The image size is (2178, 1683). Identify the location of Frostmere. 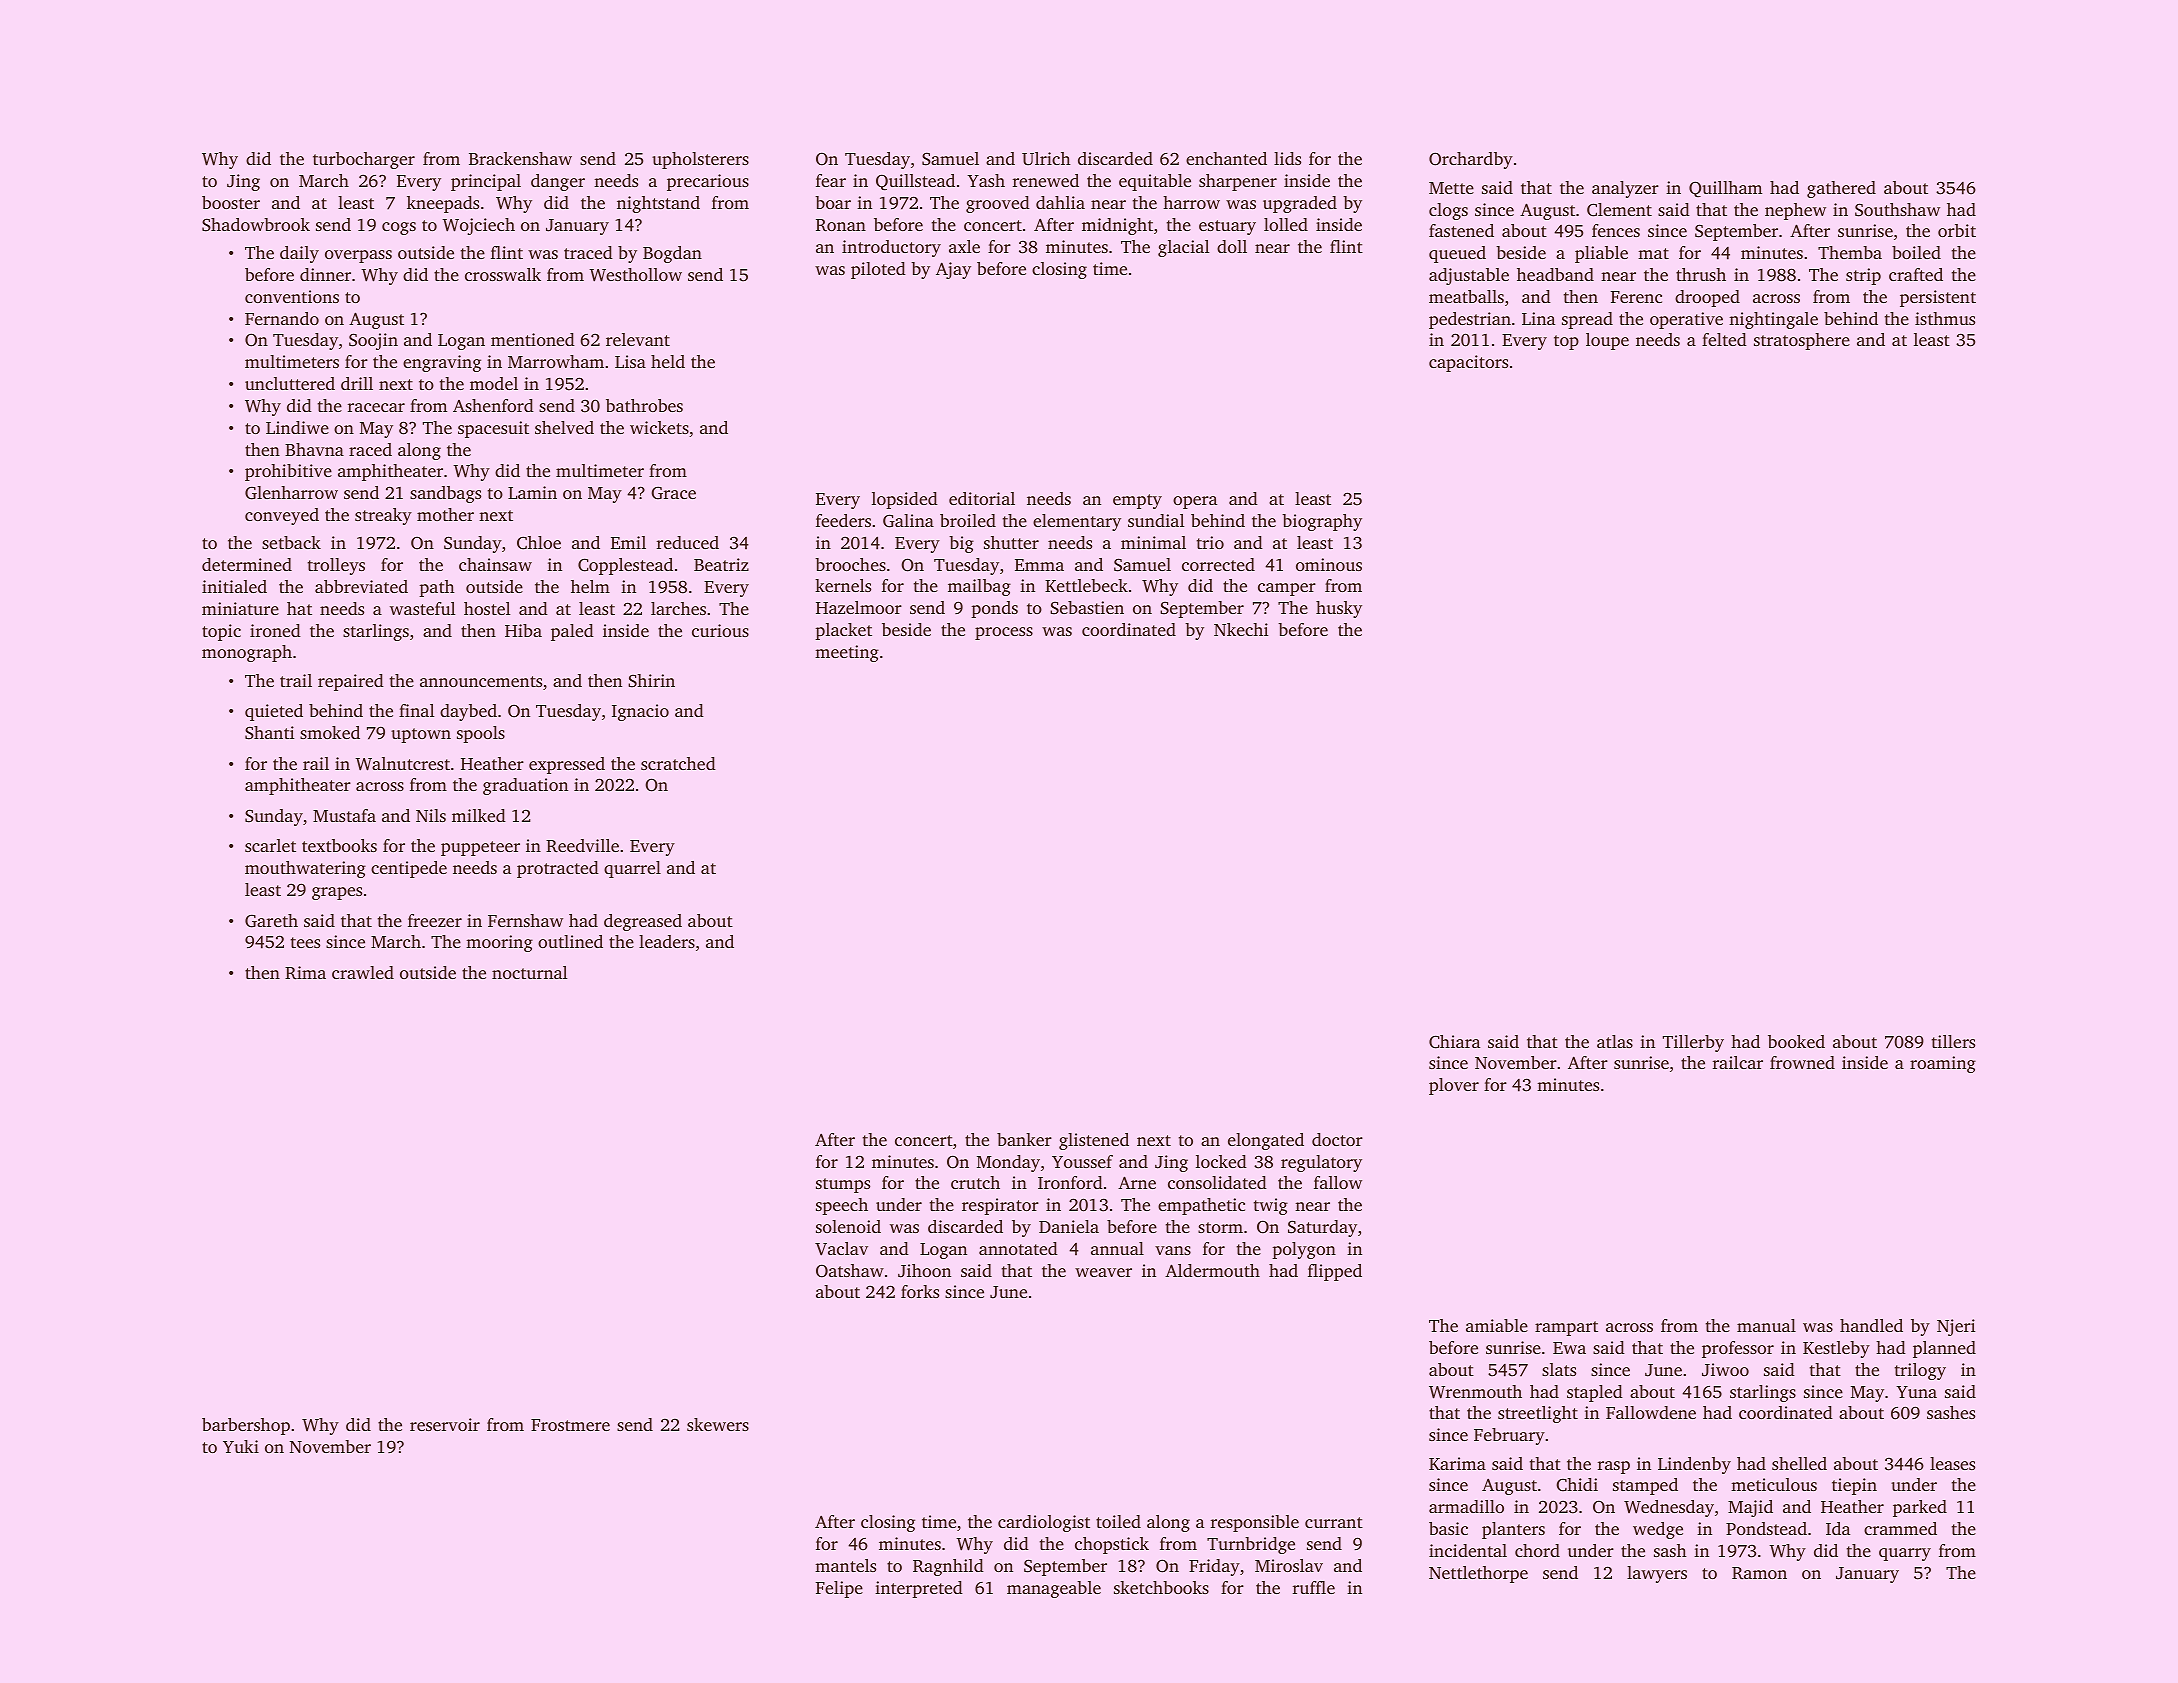
(570, 1425).
